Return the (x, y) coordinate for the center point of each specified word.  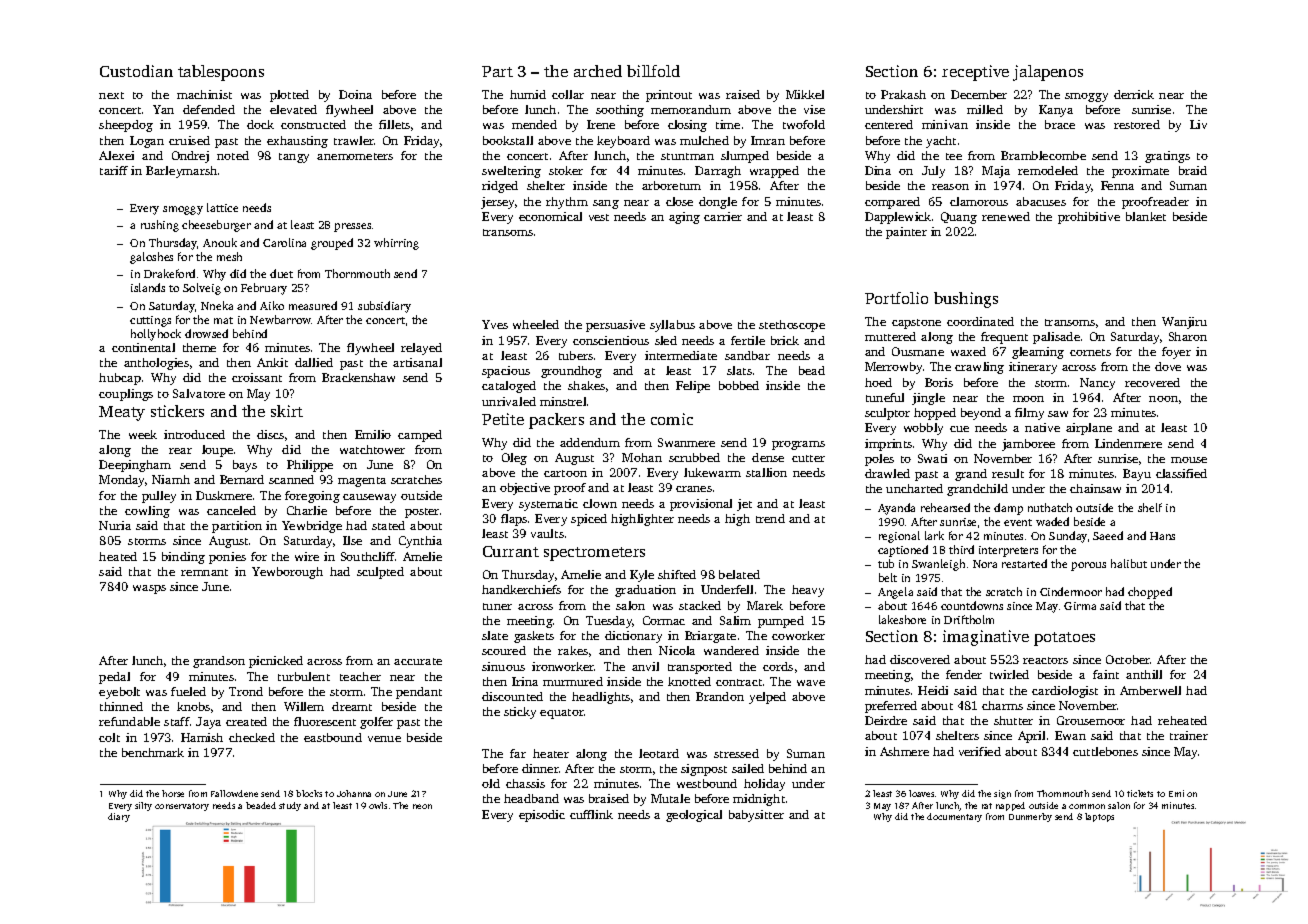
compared (892, 203)
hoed (878, 382)
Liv (1198, 124)
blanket (1146, 216)
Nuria (115, 525)
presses (352, 227)
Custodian (136, 71)
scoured (504, 650)
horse (173, 793)
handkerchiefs (521, 589)
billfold (653, 71)
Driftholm (969, 619)
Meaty (122, 413)
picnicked (276, 662)
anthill (1144, 674)
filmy (1029, 414)
